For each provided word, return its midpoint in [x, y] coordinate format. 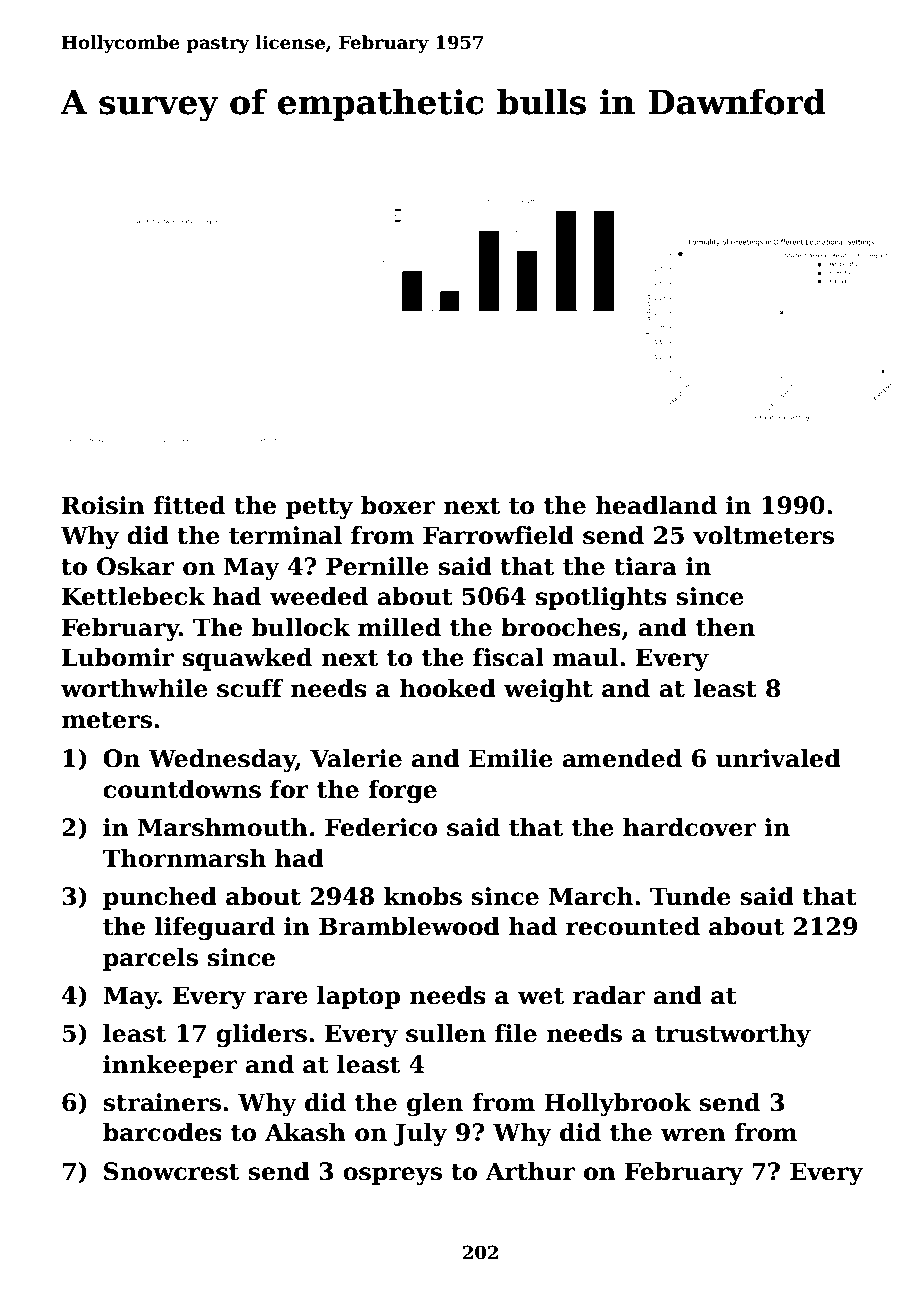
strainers [162, 1102]
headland [656, 505]
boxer [398, 505]
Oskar [136, 566]
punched [160, 898]
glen [435, 1104]
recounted [633, 926]
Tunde [690, 896]
